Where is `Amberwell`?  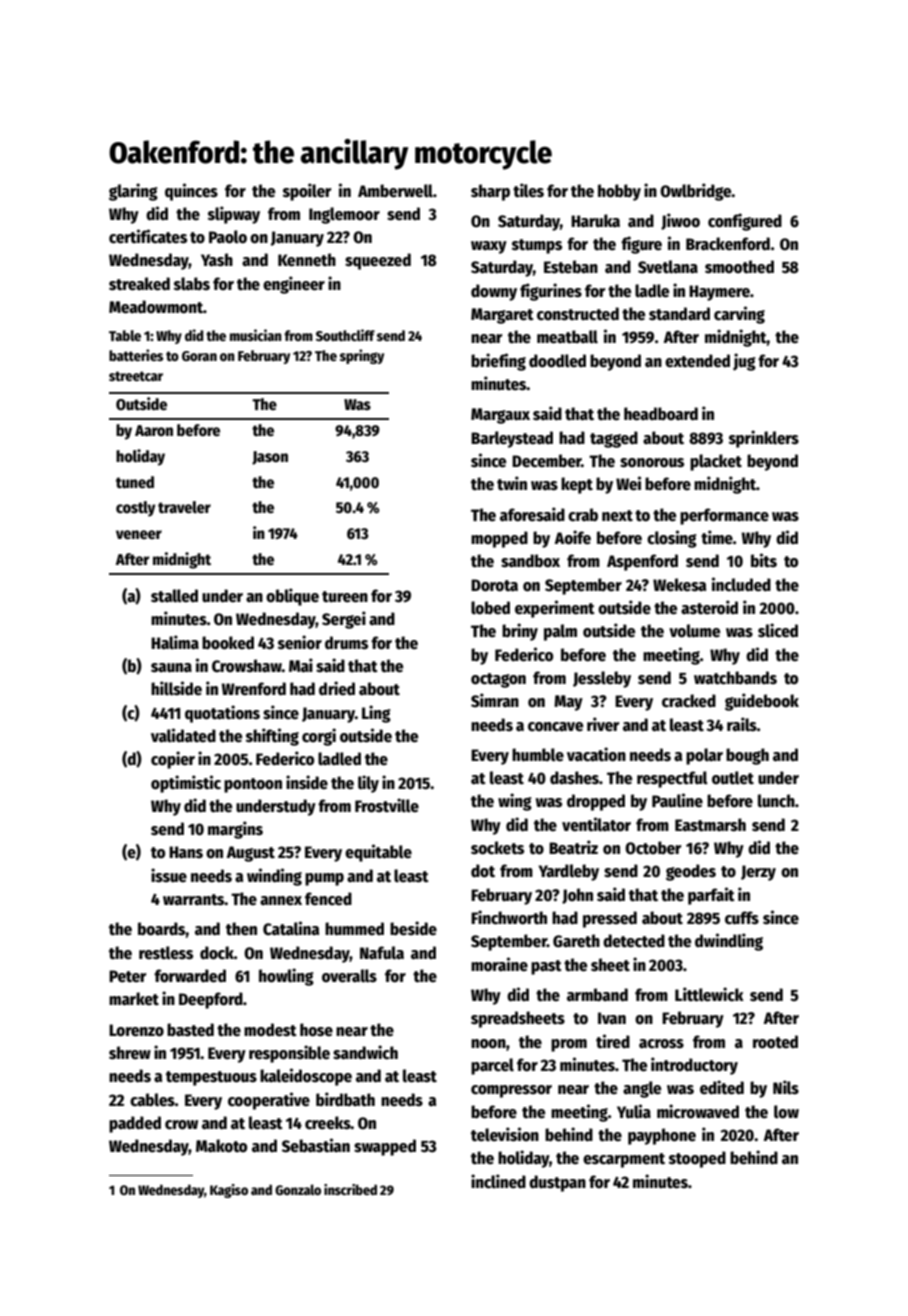
Amberwell is located at coordinates (395, 191).
